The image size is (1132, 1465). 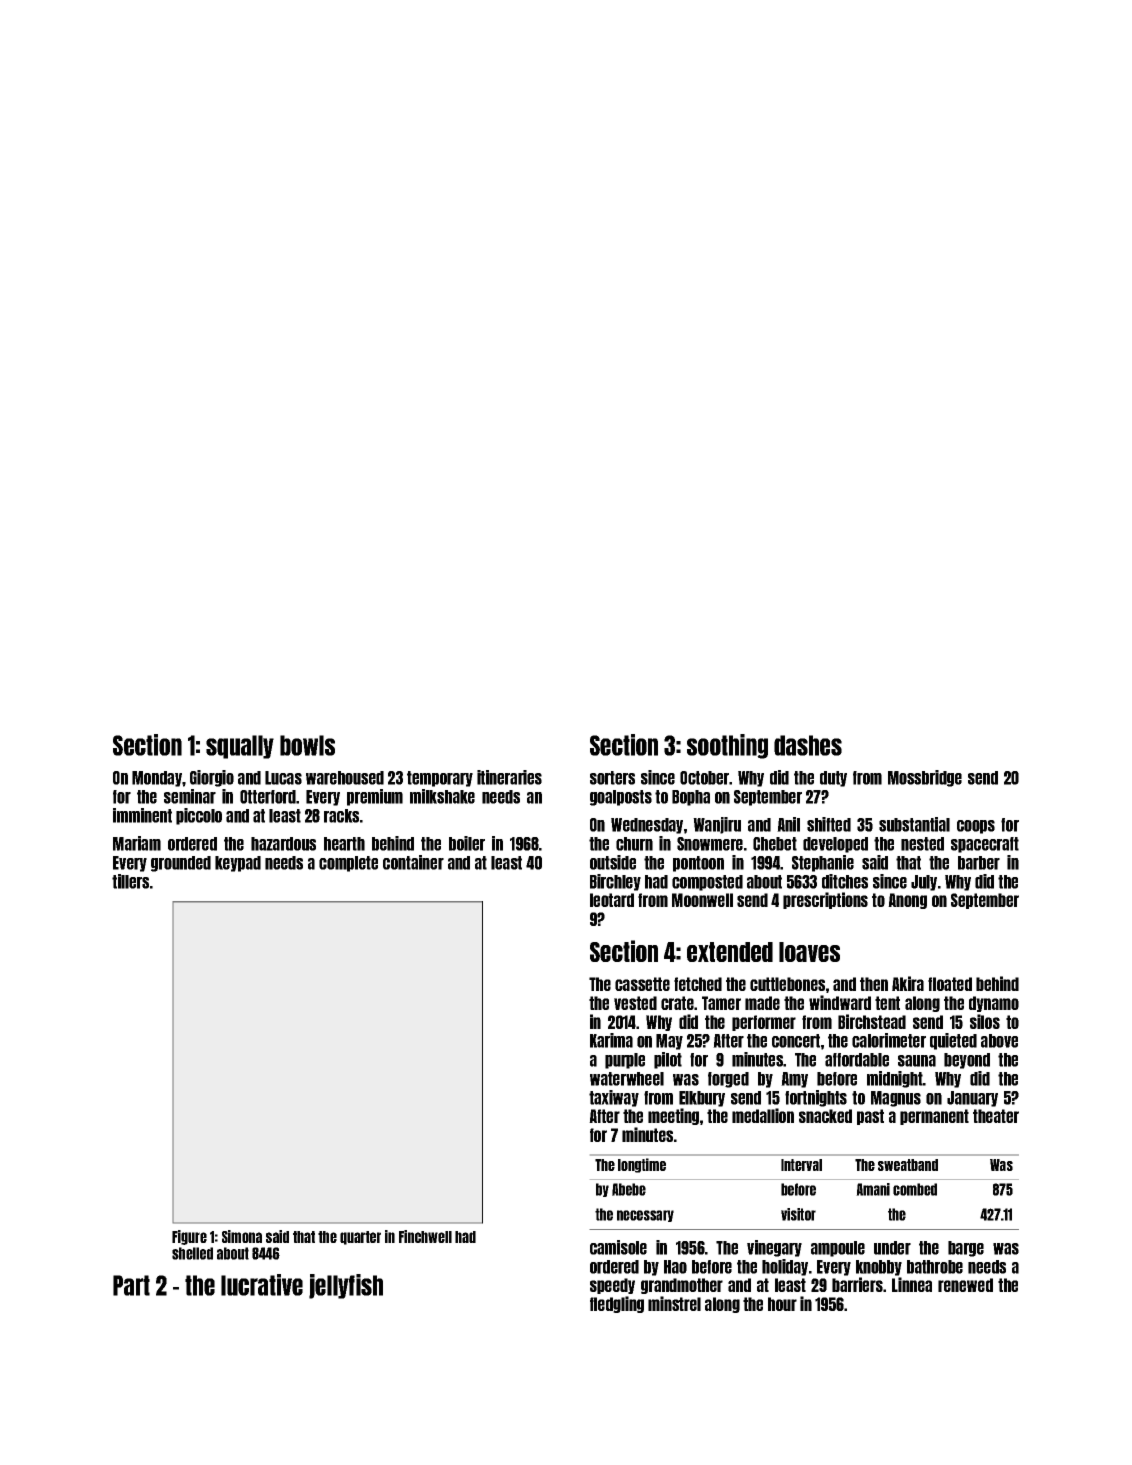 What do you see at coordinates (238, 864) in the screenshot?
I see `keypad` at bounding box center [238, 864].
